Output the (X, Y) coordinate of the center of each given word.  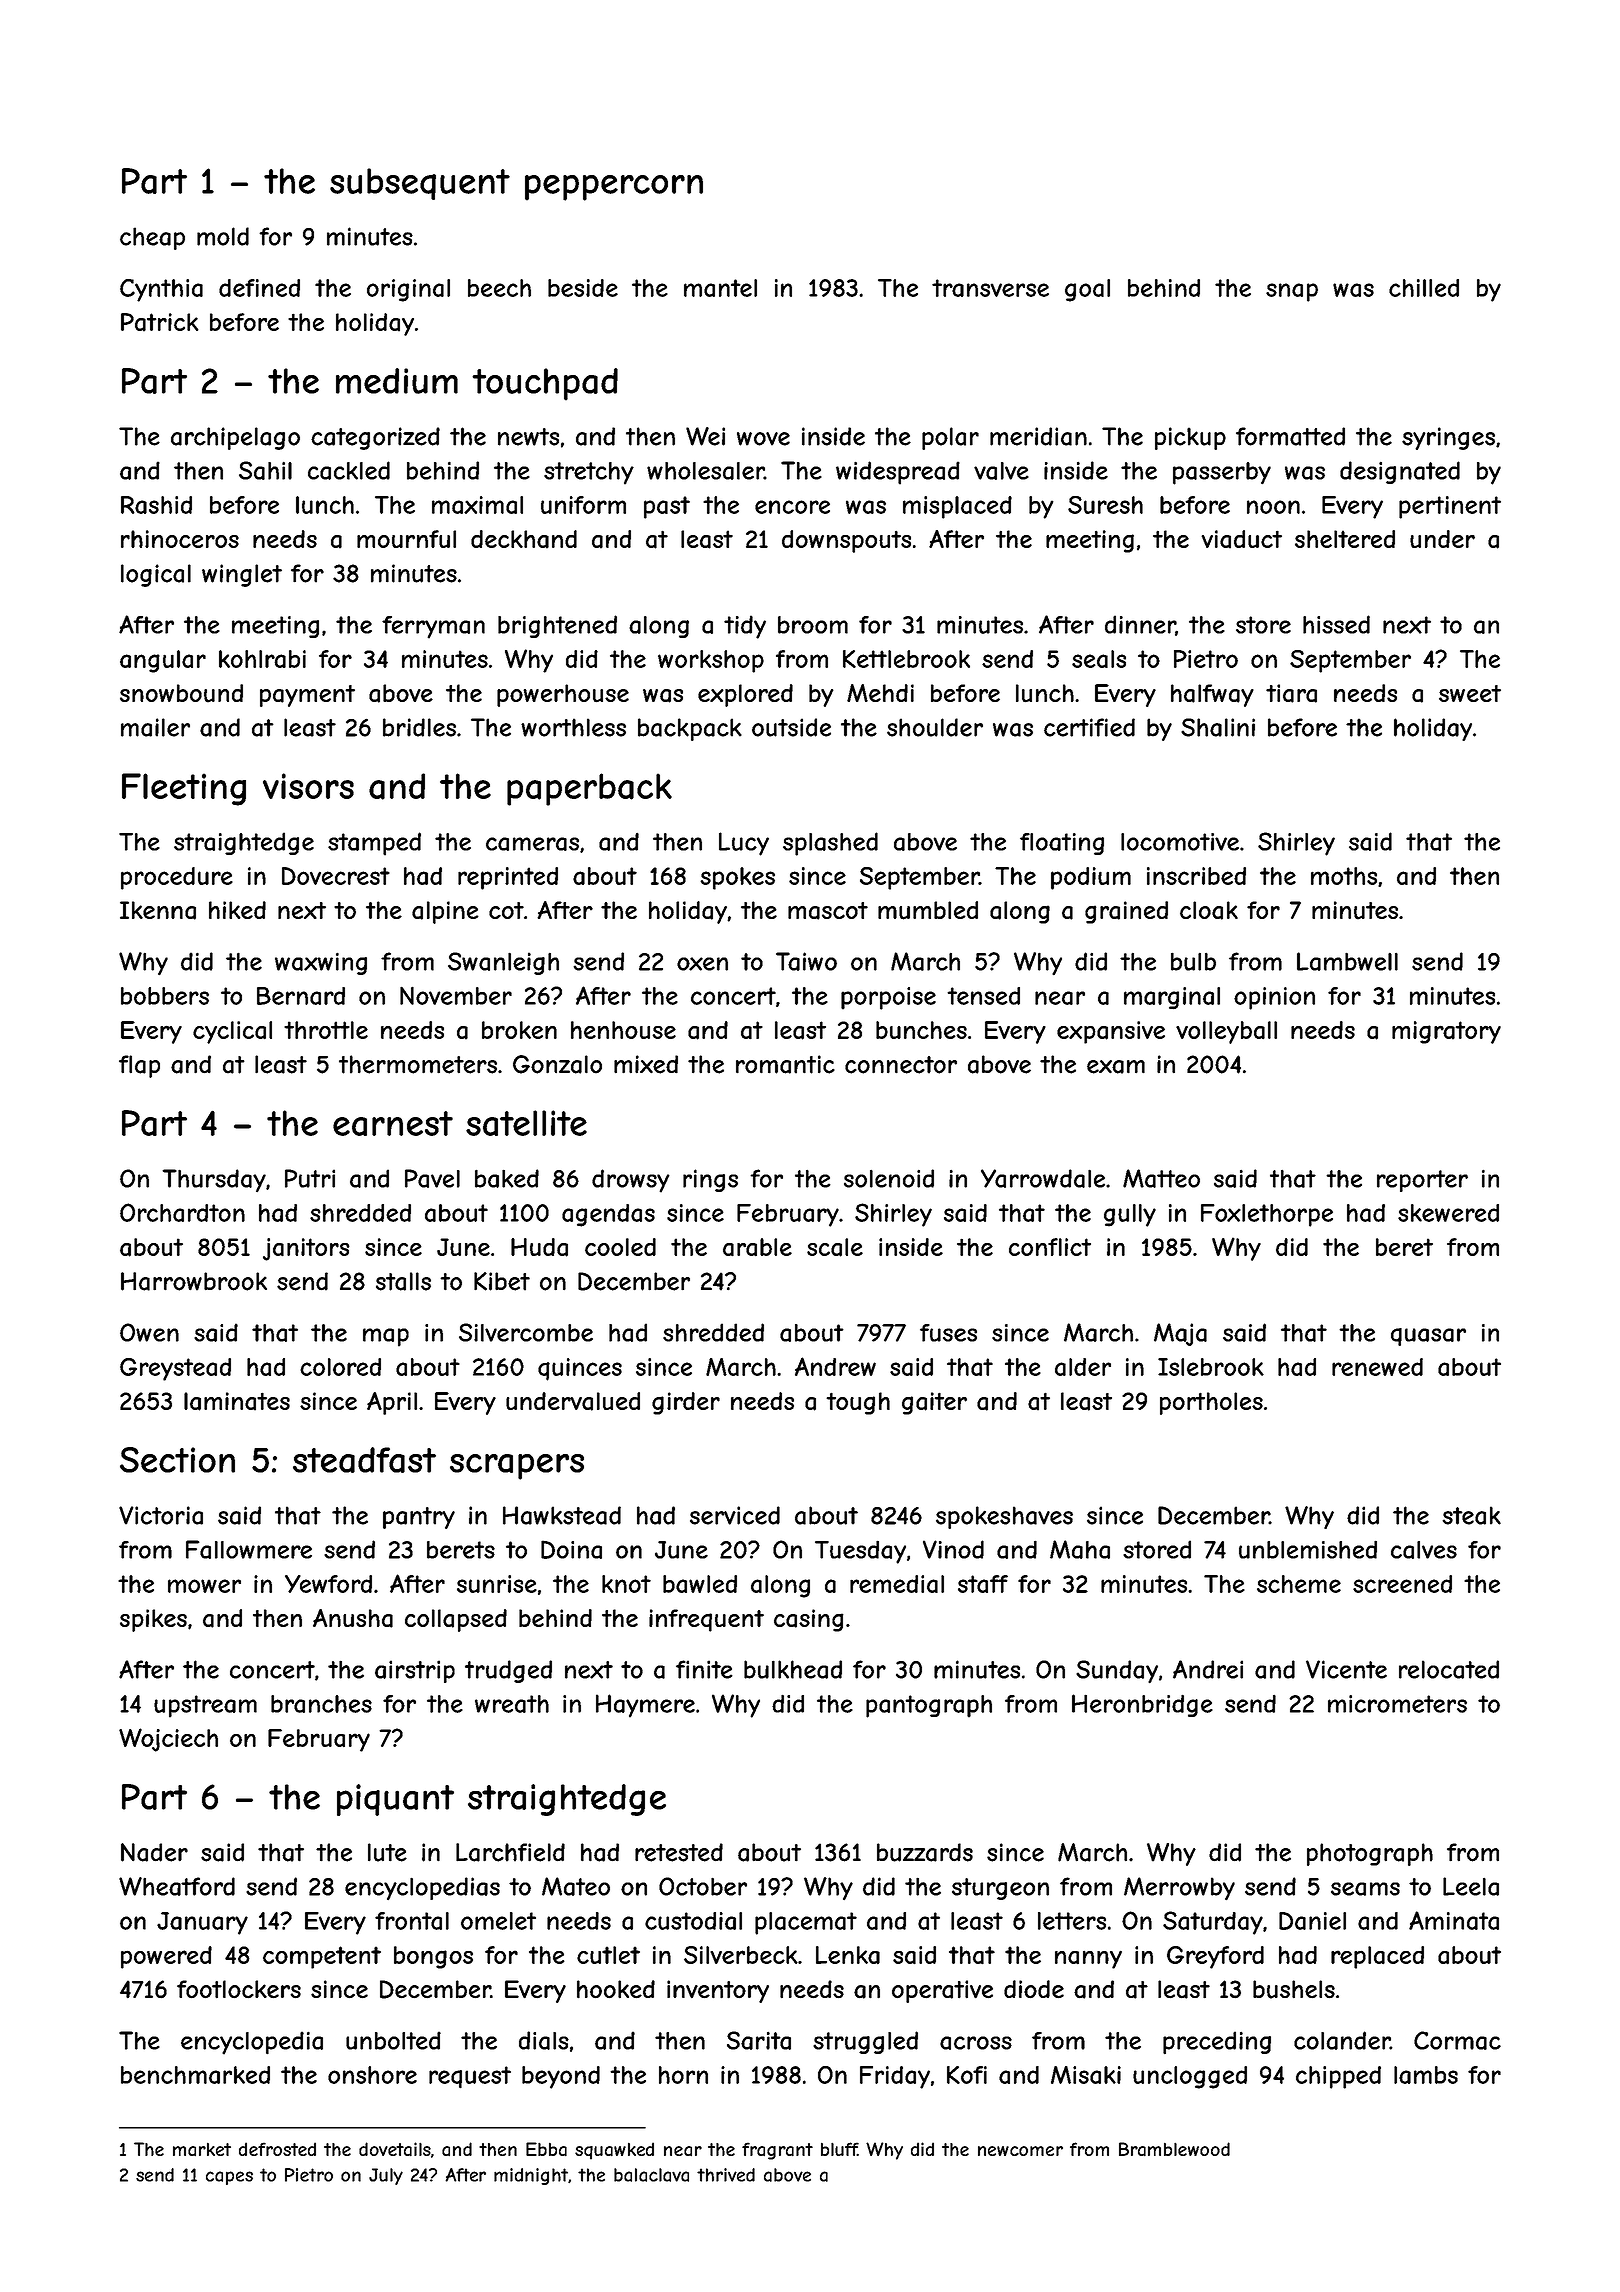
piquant (395, 1800)
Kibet (502, 1281)
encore (792, 507)
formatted (1290, 436)
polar (950, 438)
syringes (1448, 438)
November (456, 995)
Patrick (160, 322)
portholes (1211, 1403)
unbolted (393, 2040)
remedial (897, 1584)
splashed (830, 844)
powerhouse (563, 695)
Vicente (1346, 1669)
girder (686, 1403)
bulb (1193, 961)
